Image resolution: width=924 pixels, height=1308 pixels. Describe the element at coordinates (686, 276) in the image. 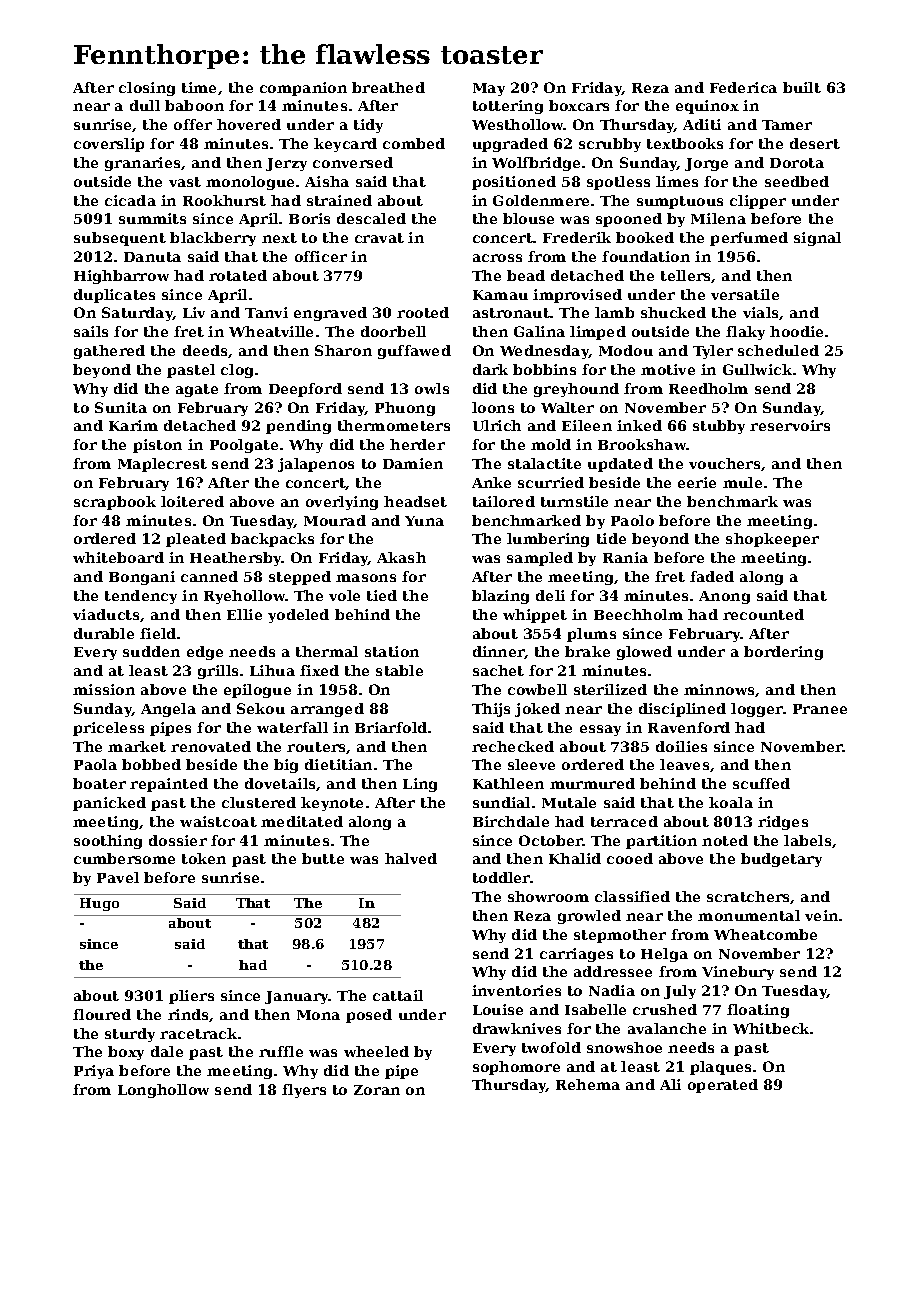

I see `tellers` at that location.
